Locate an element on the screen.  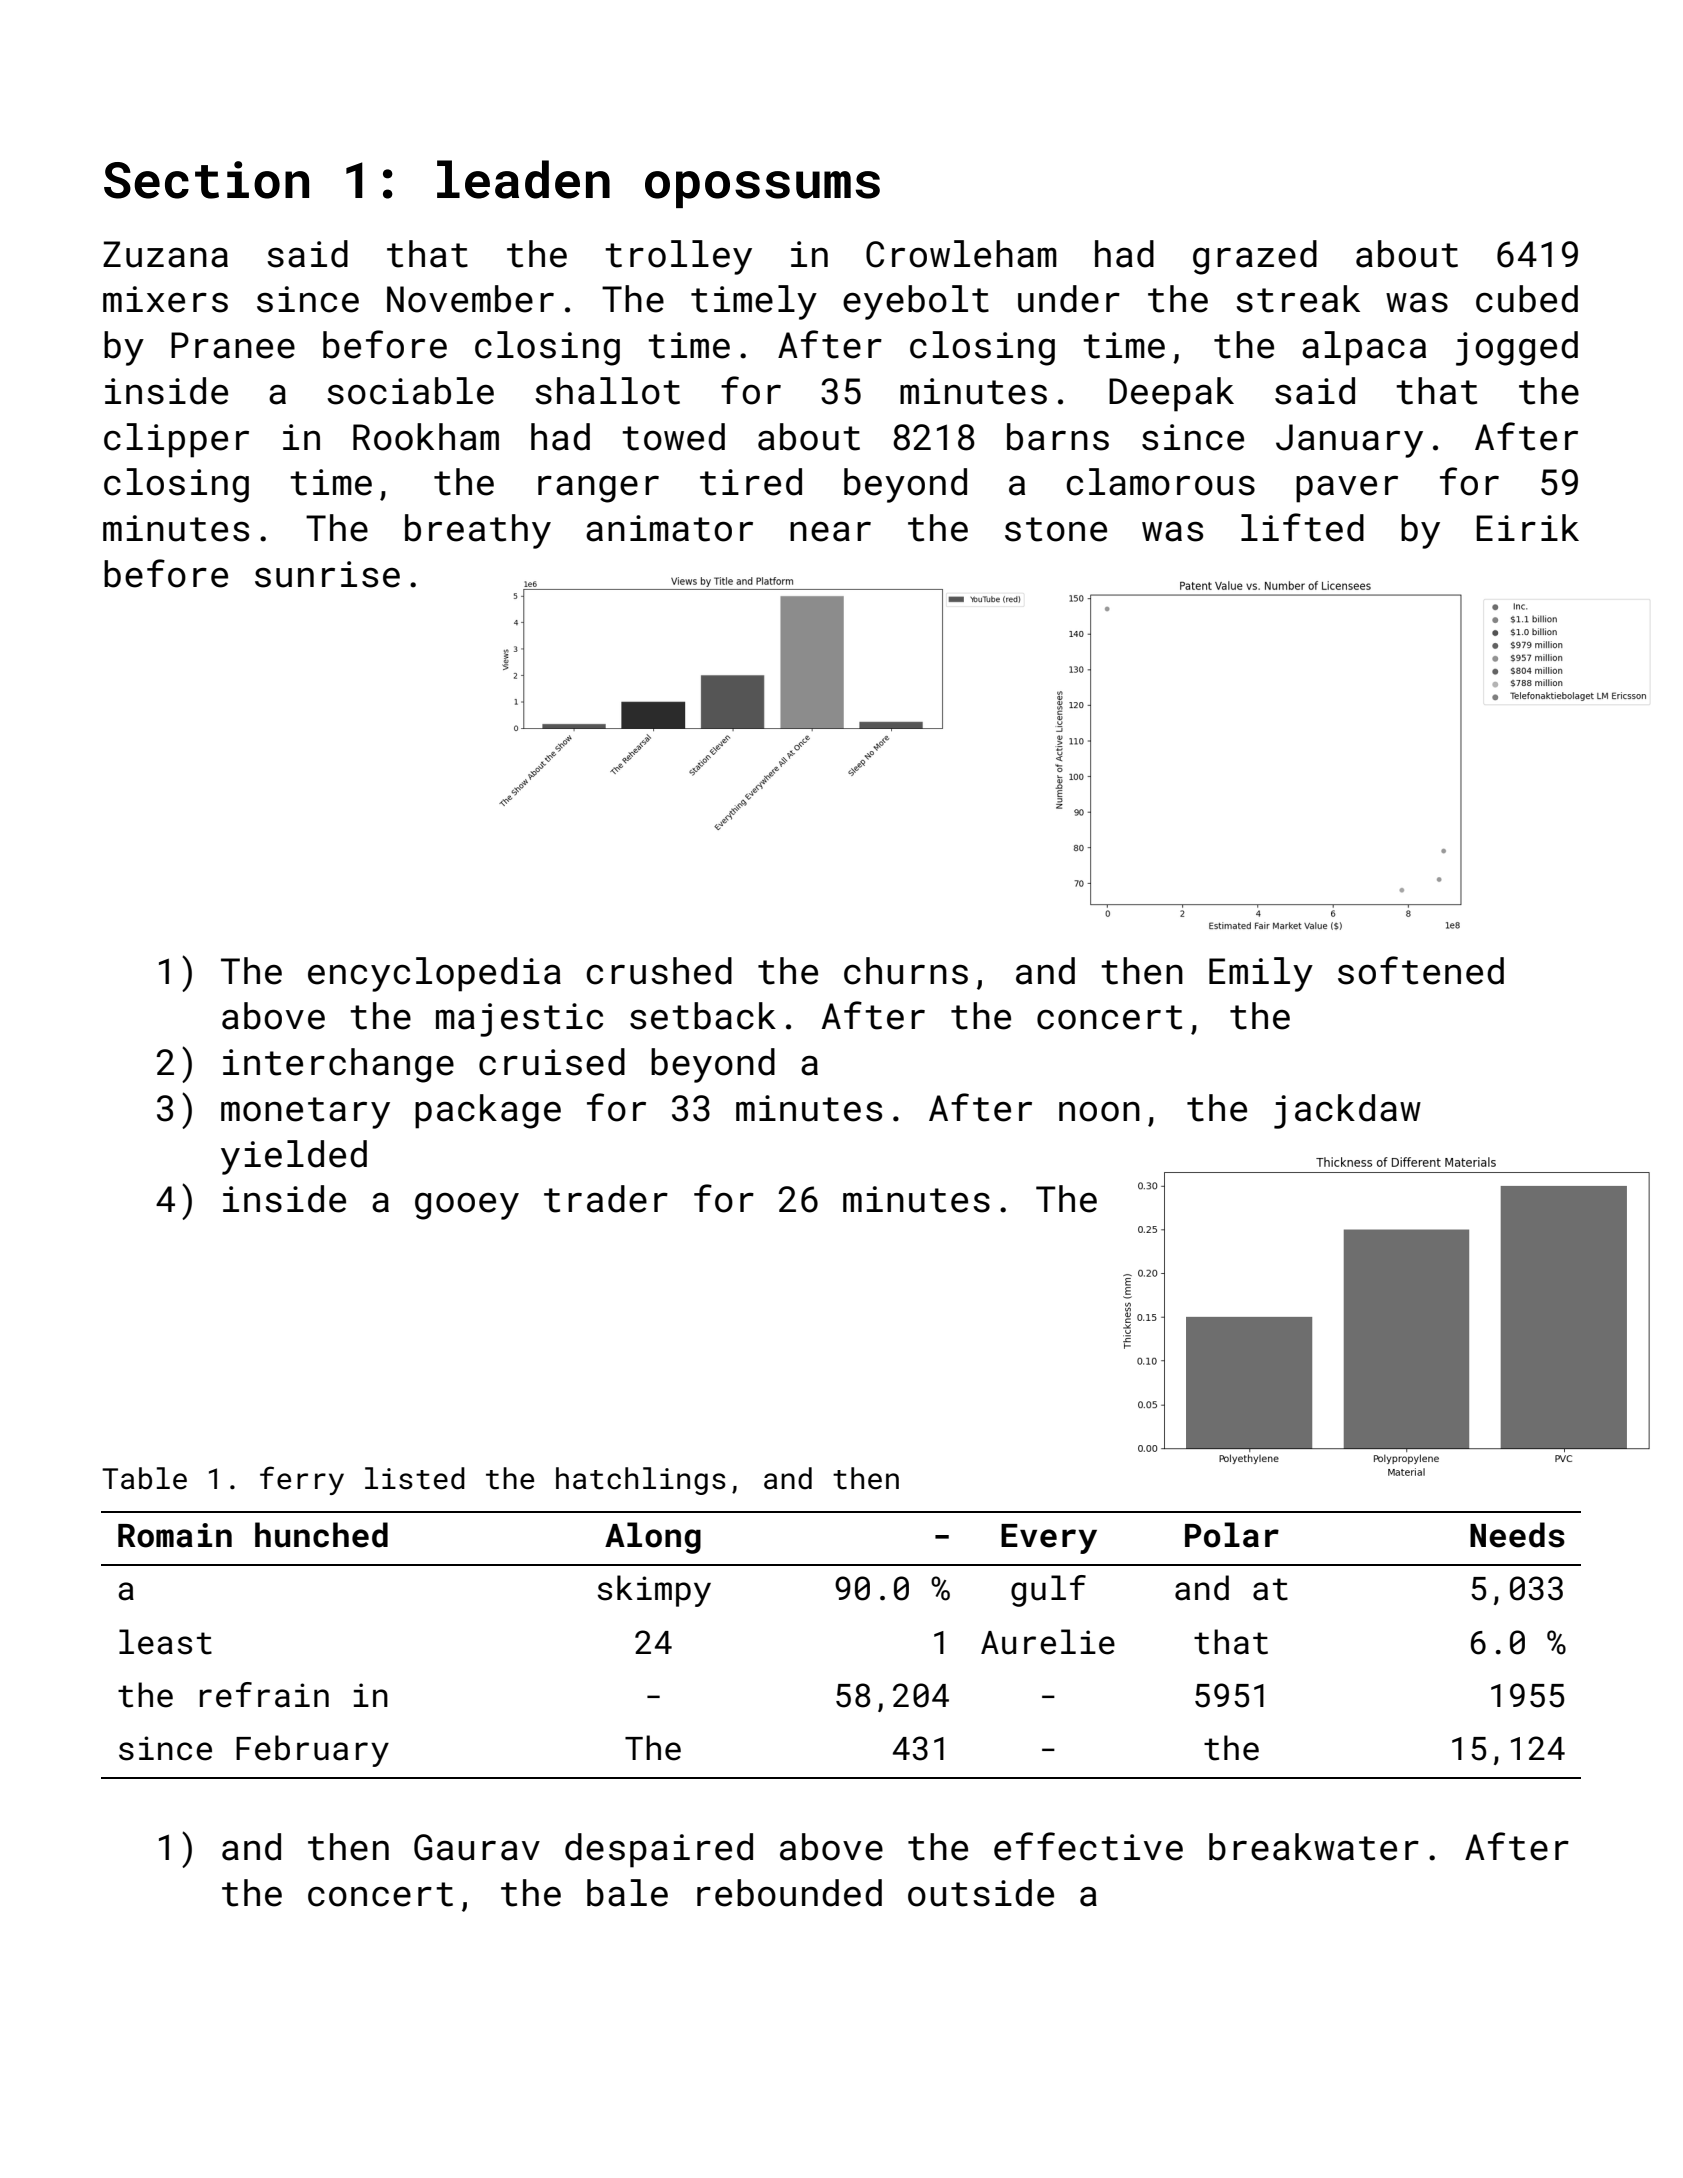
rebounded is located at coordinates (789, 1893).
